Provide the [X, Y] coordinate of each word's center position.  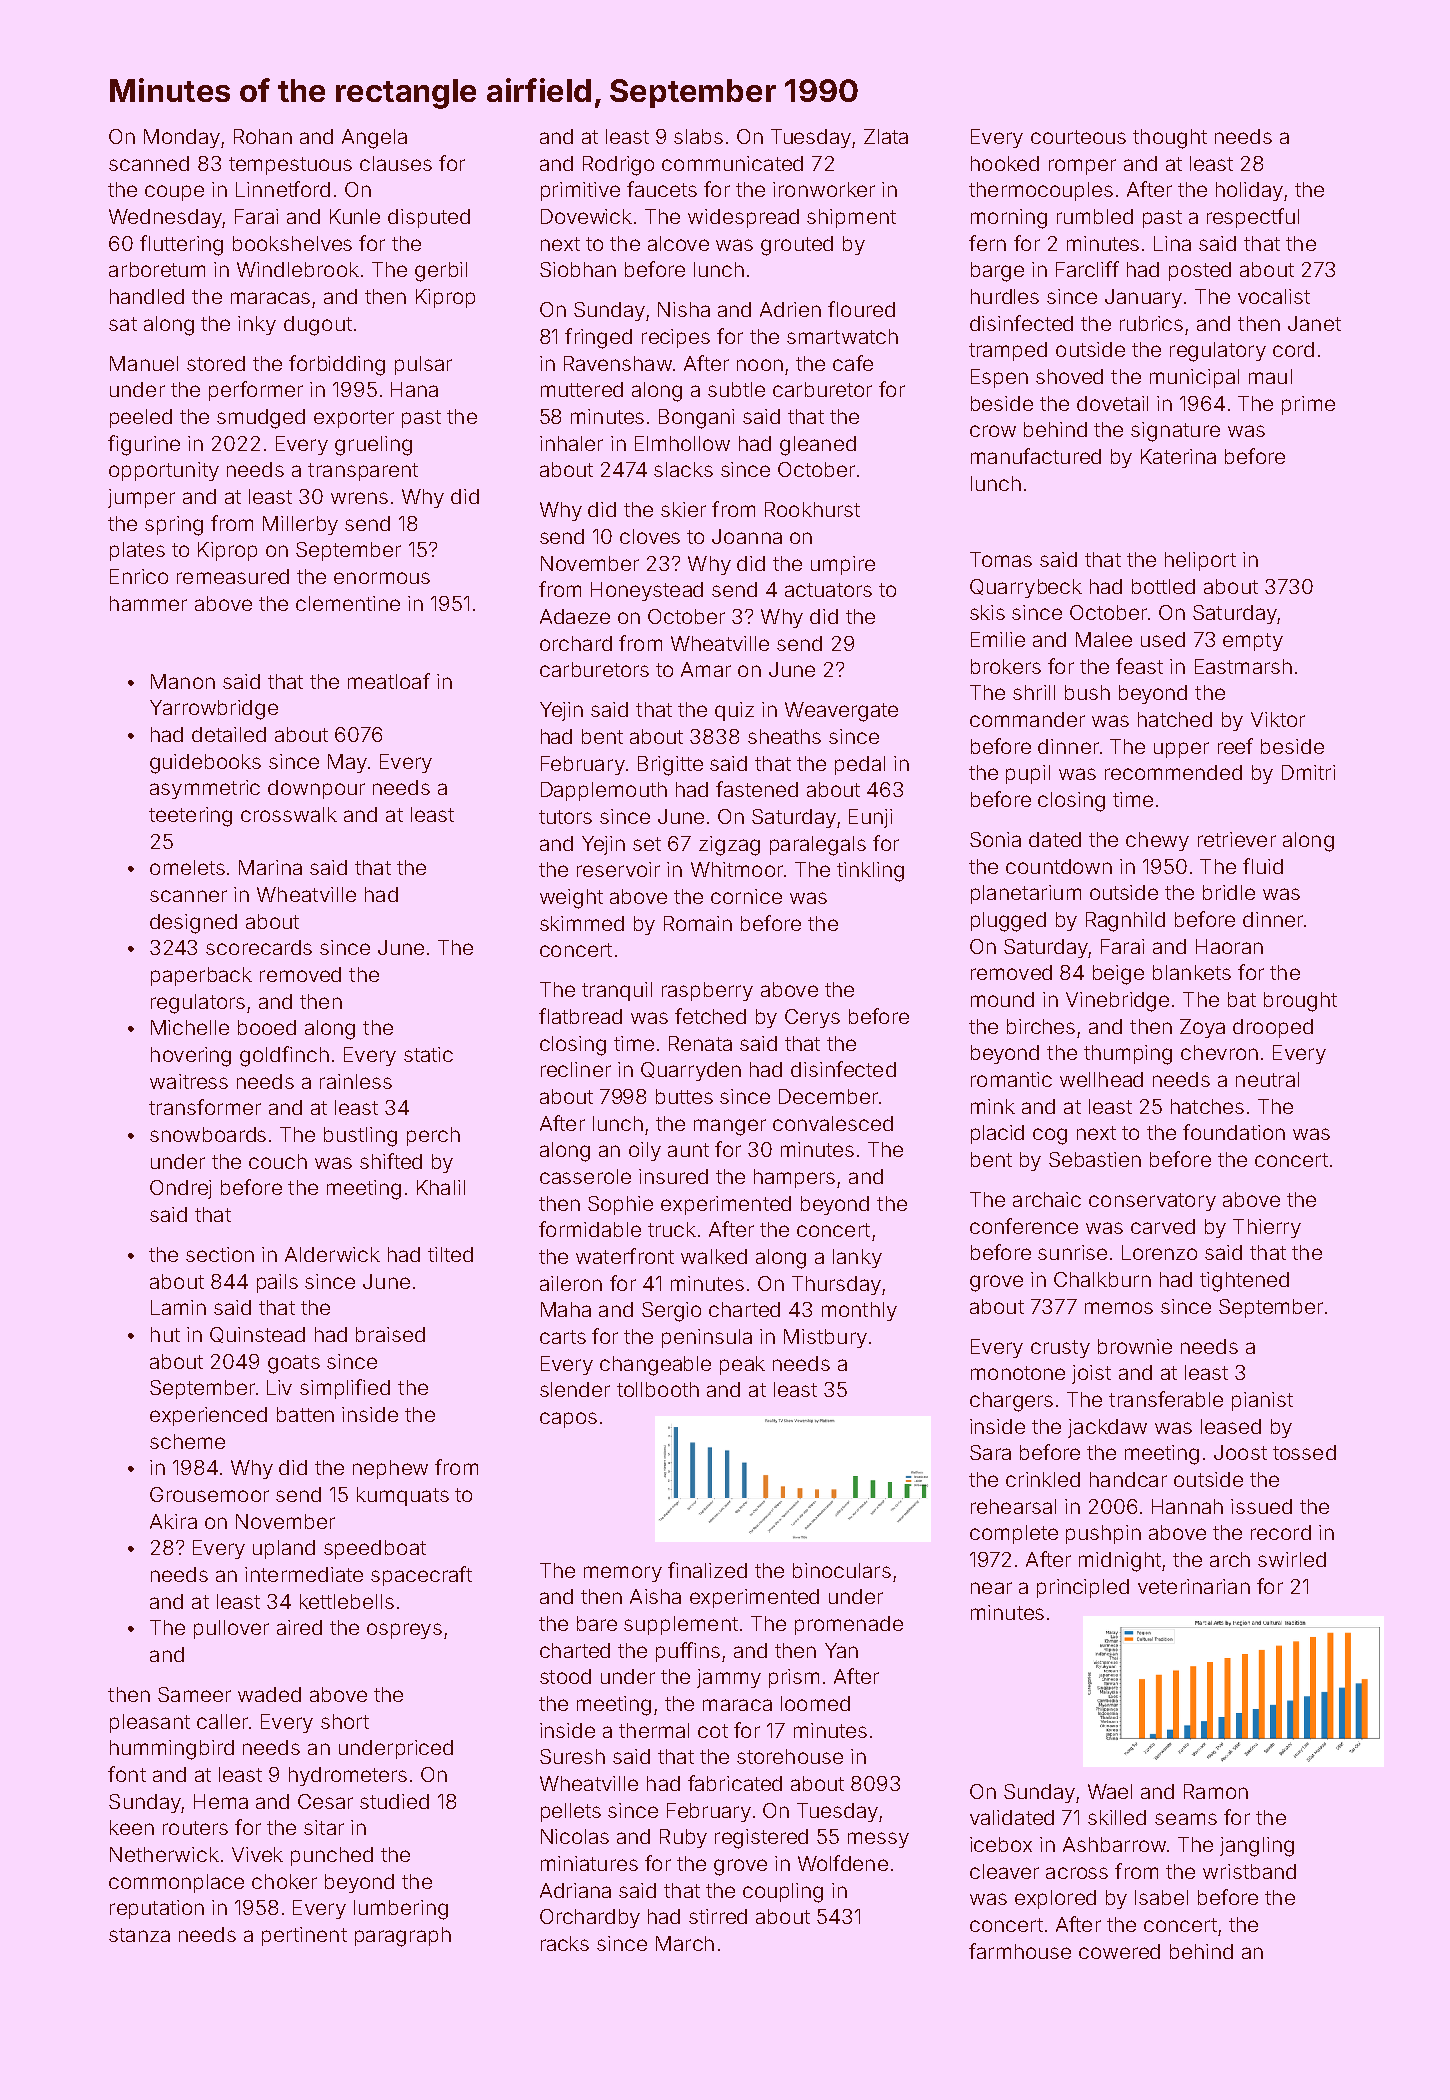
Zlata [886, 136]
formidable [590, 1229]
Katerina [1178, 456]
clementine [348, 603]
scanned [149, 163]
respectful [1253, 218]
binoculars [842, 1570]
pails [277, 1283]
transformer [205, 1107]
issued [1261, 1506]
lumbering [401, 1910]
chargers [1011, 1402]
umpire [843, 565]
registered [761, 1839]
